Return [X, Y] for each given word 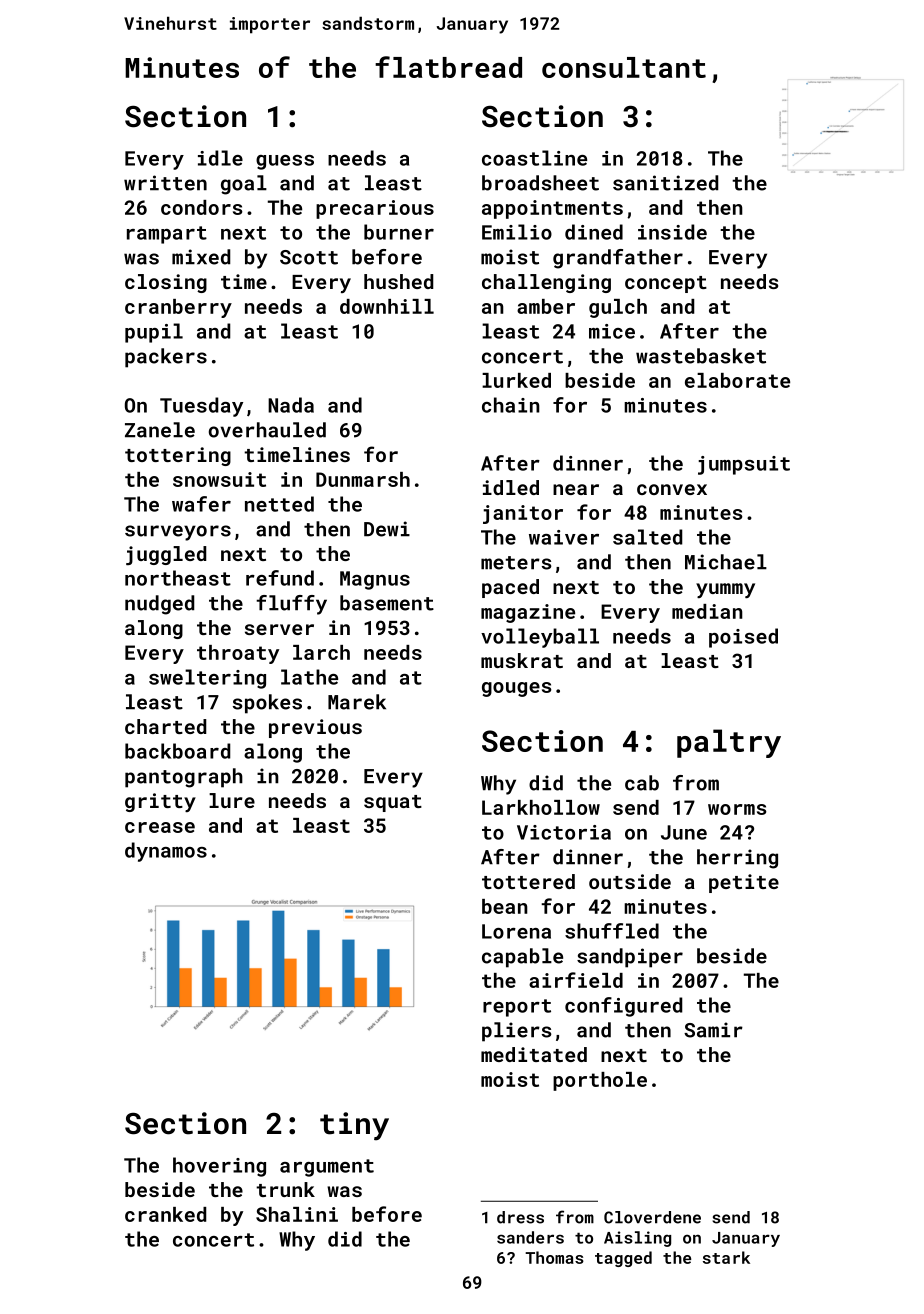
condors [202, 207]
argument [327, 1168]
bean [505, 906]
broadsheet [540, 183]
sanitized [666, 183]
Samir [713, 1030]
